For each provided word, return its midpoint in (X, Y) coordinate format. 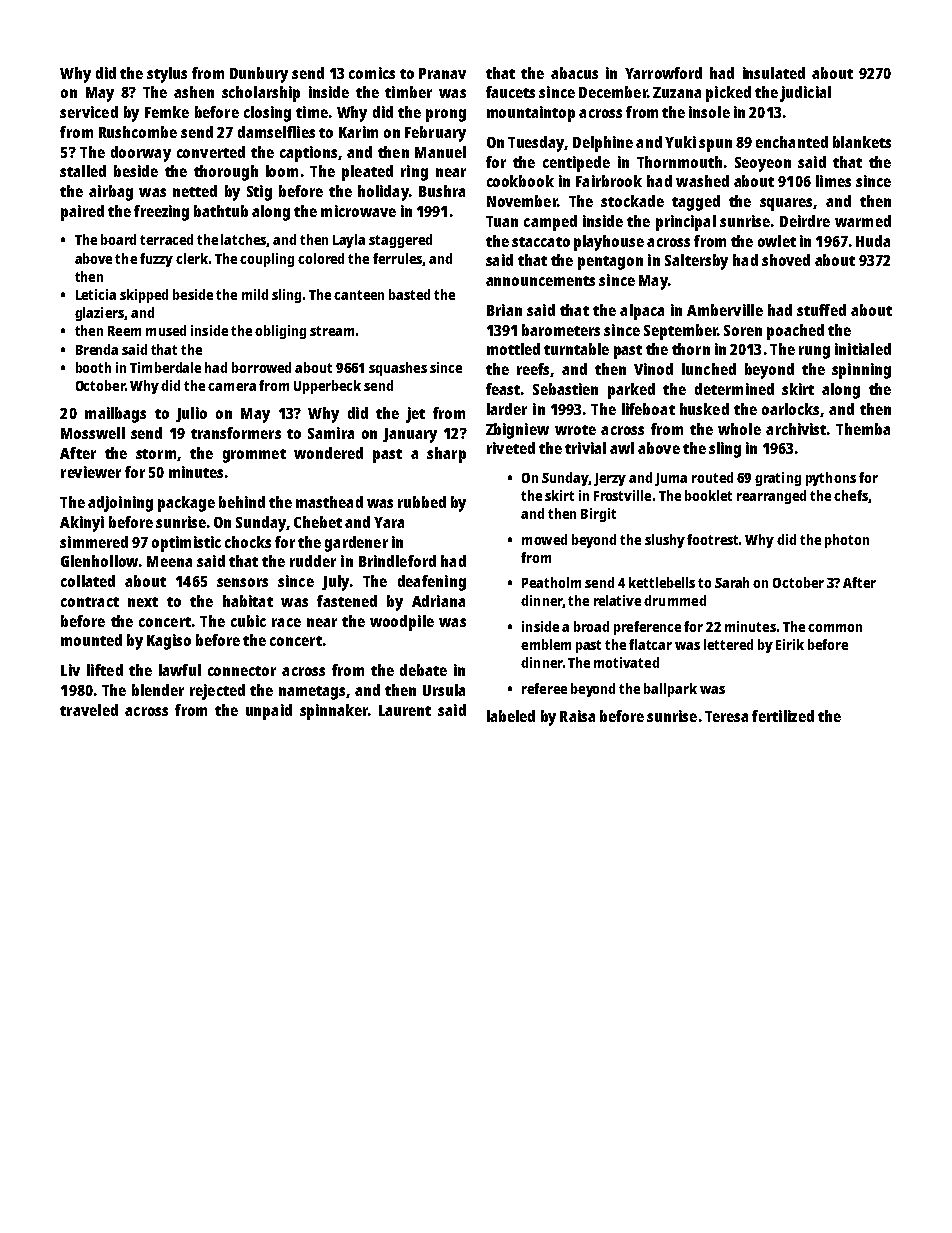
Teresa (726, 716)
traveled (89, 710)
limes (833, 181)
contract (90, 602)
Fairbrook (609, 181)
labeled (511, 716)
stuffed (821, 310)
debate (423, 670)
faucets (510, 92)
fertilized (783, 716)
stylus (167, 75)
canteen (359, 295)
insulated (774, 73)
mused (166, 330)
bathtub (221, 211)
